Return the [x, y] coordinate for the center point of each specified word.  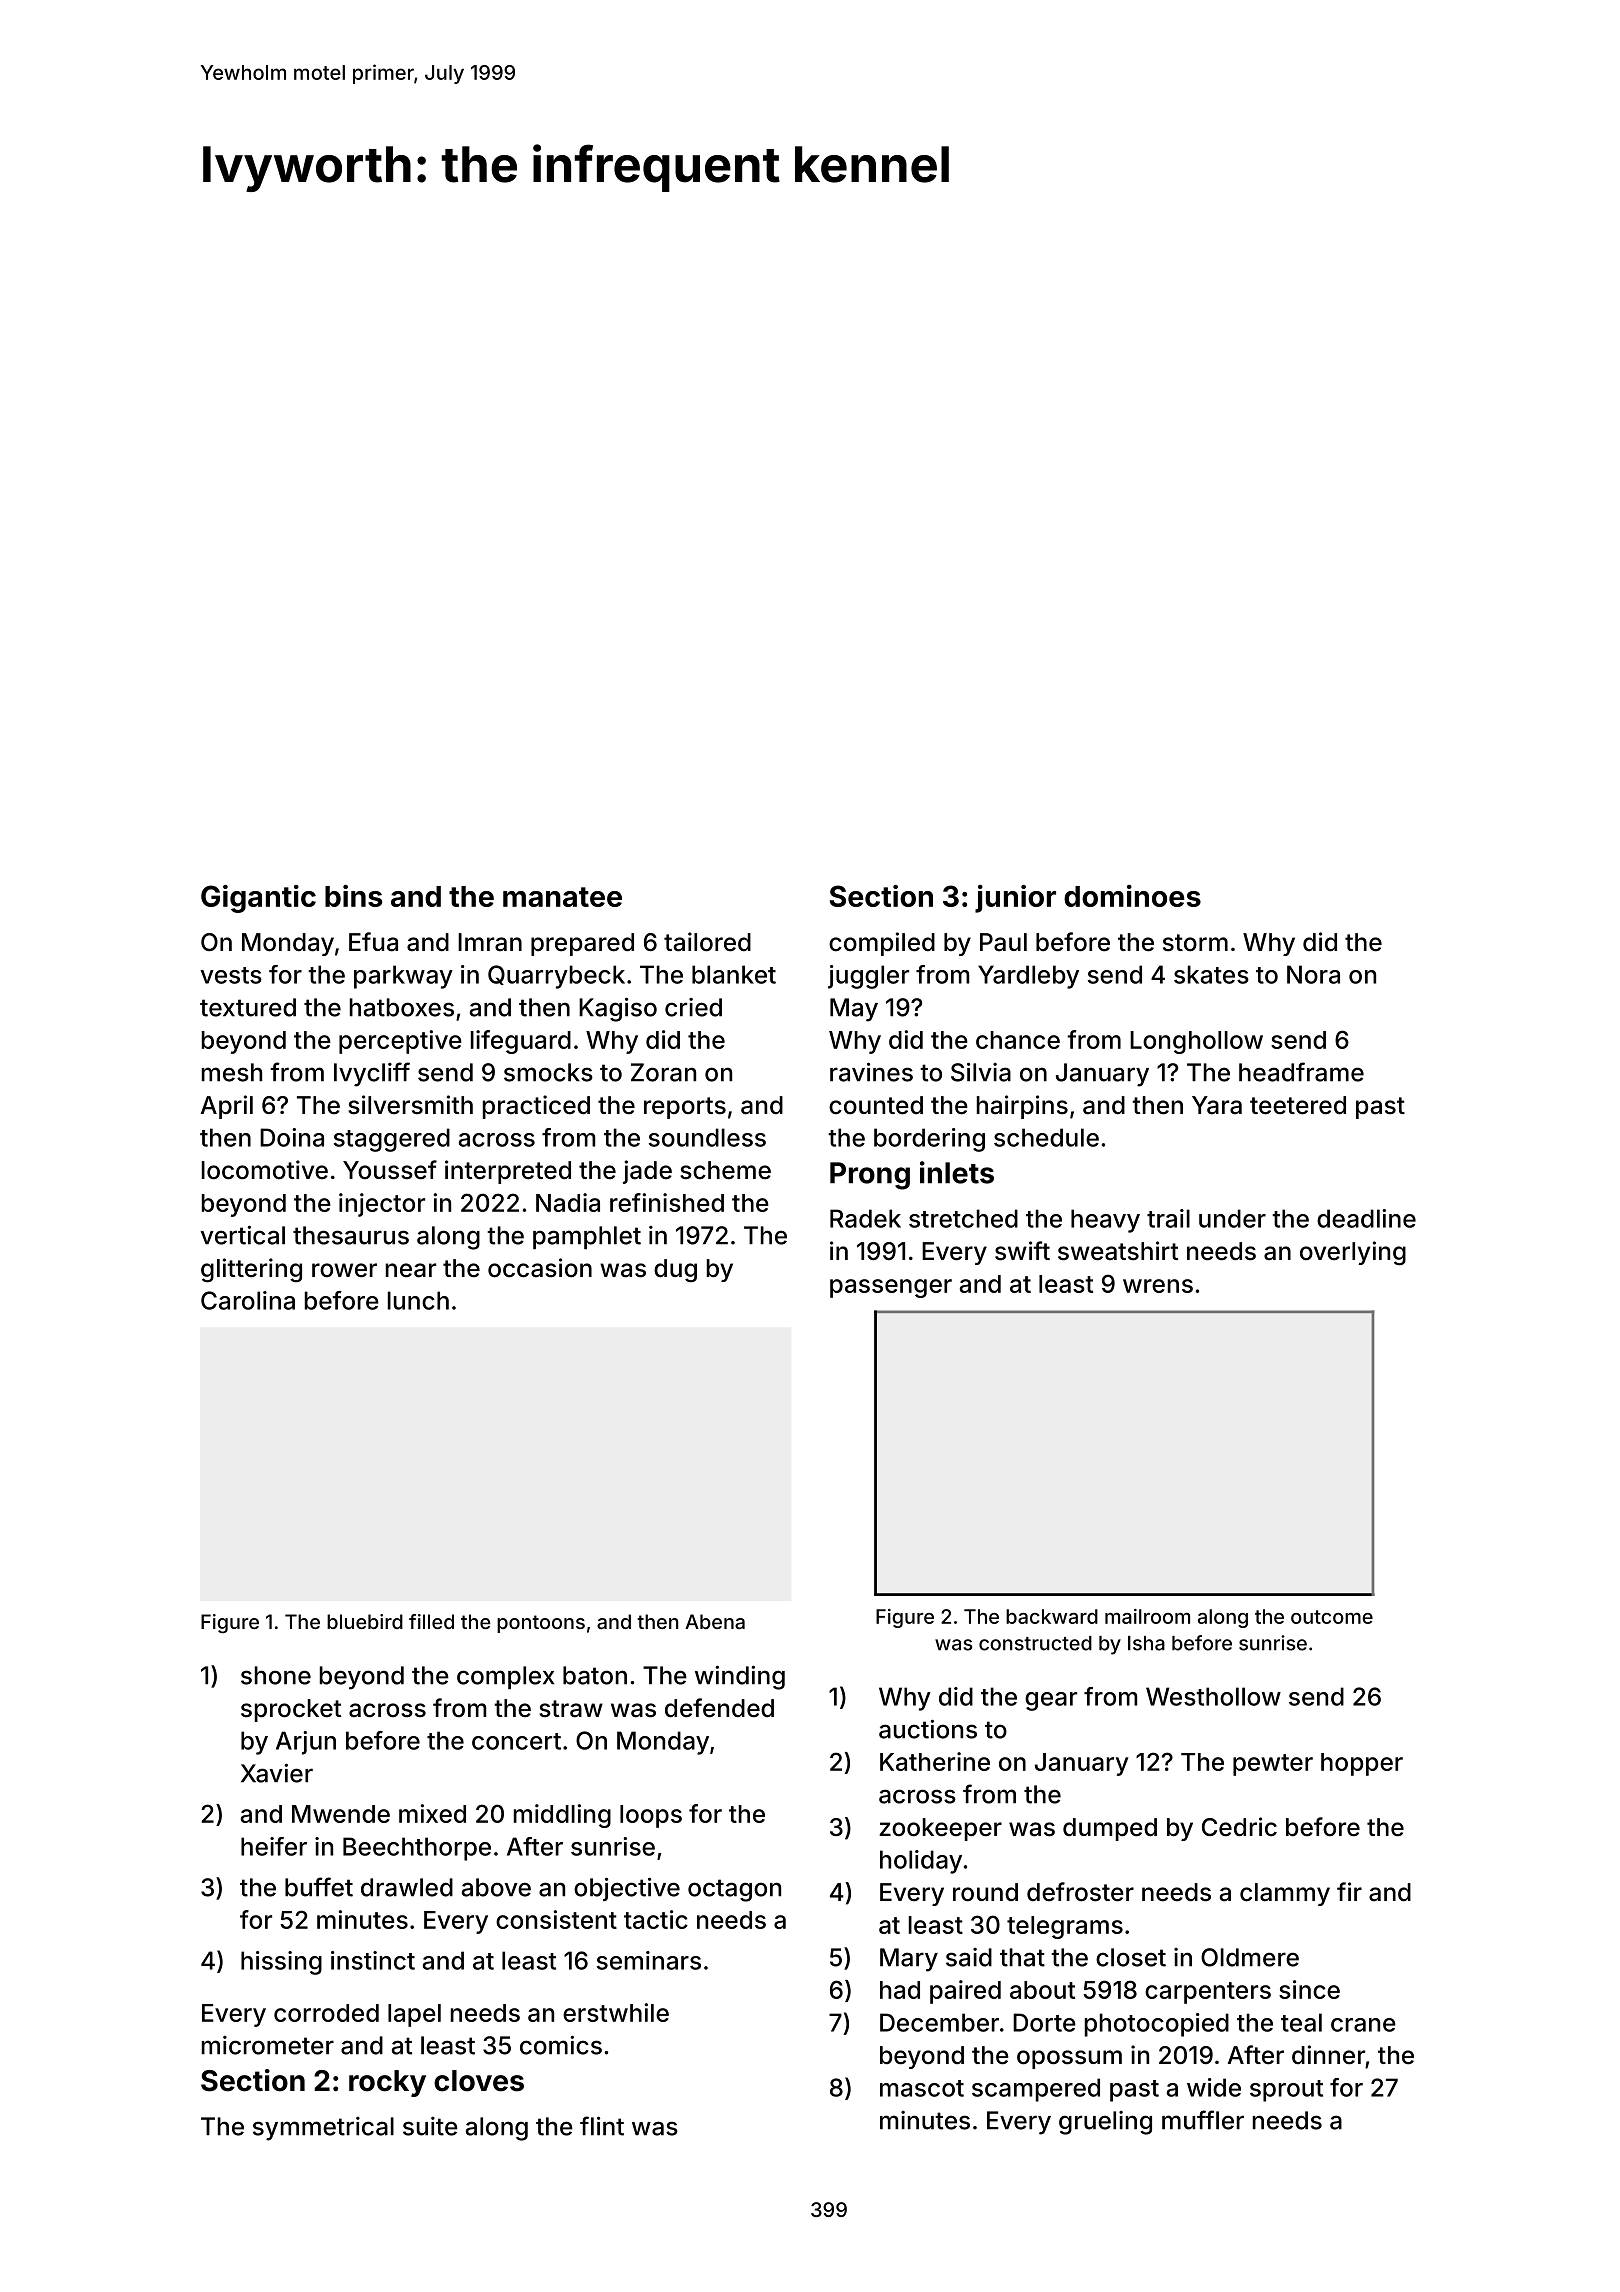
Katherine [935, 1761]
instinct [373, 1960]
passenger [891, 1288]
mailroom [1147, 1616]
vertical [243, 1235]
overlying [1353, 1253]
